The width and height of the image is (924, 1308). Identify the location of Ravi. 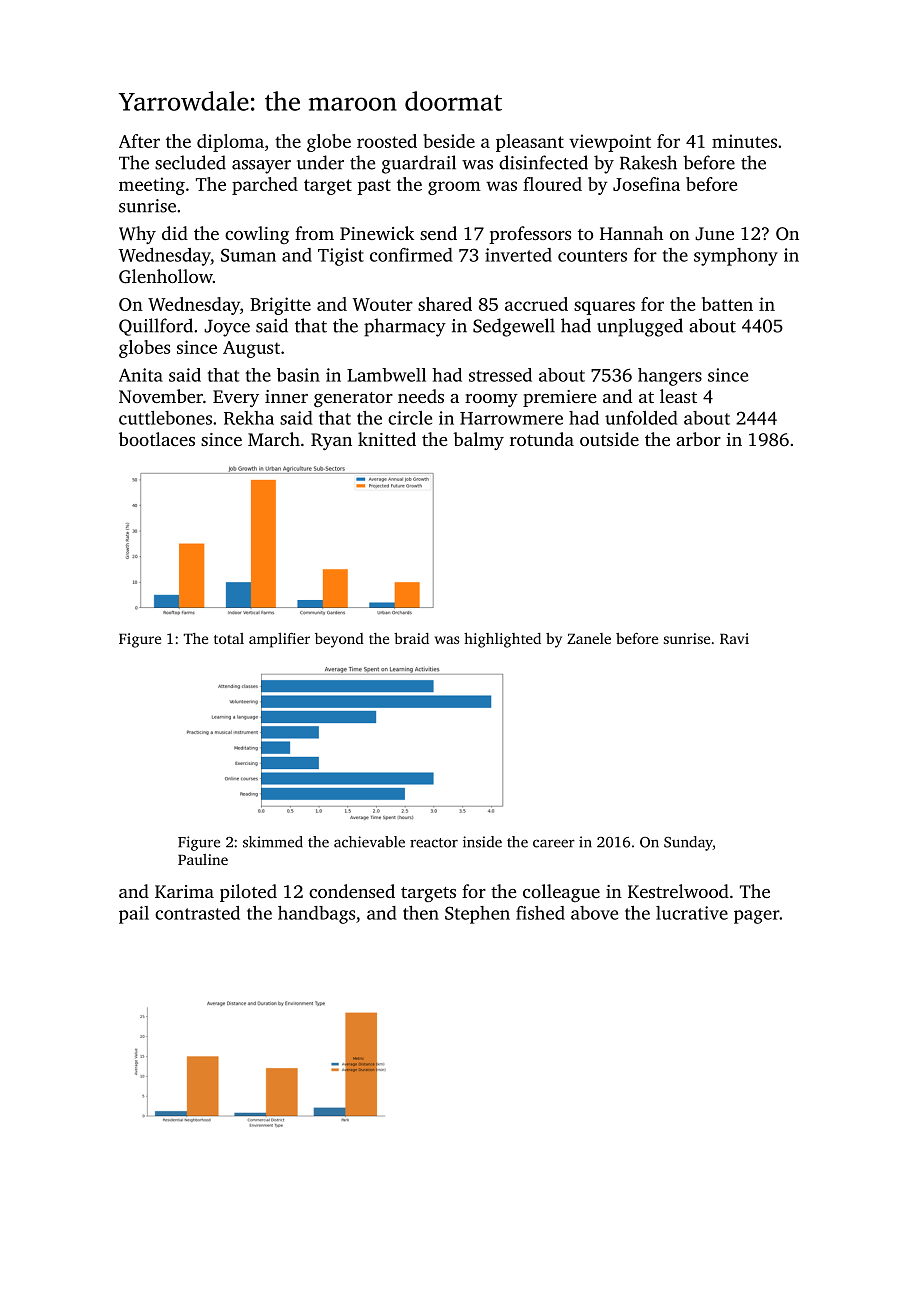
(734, 638).
